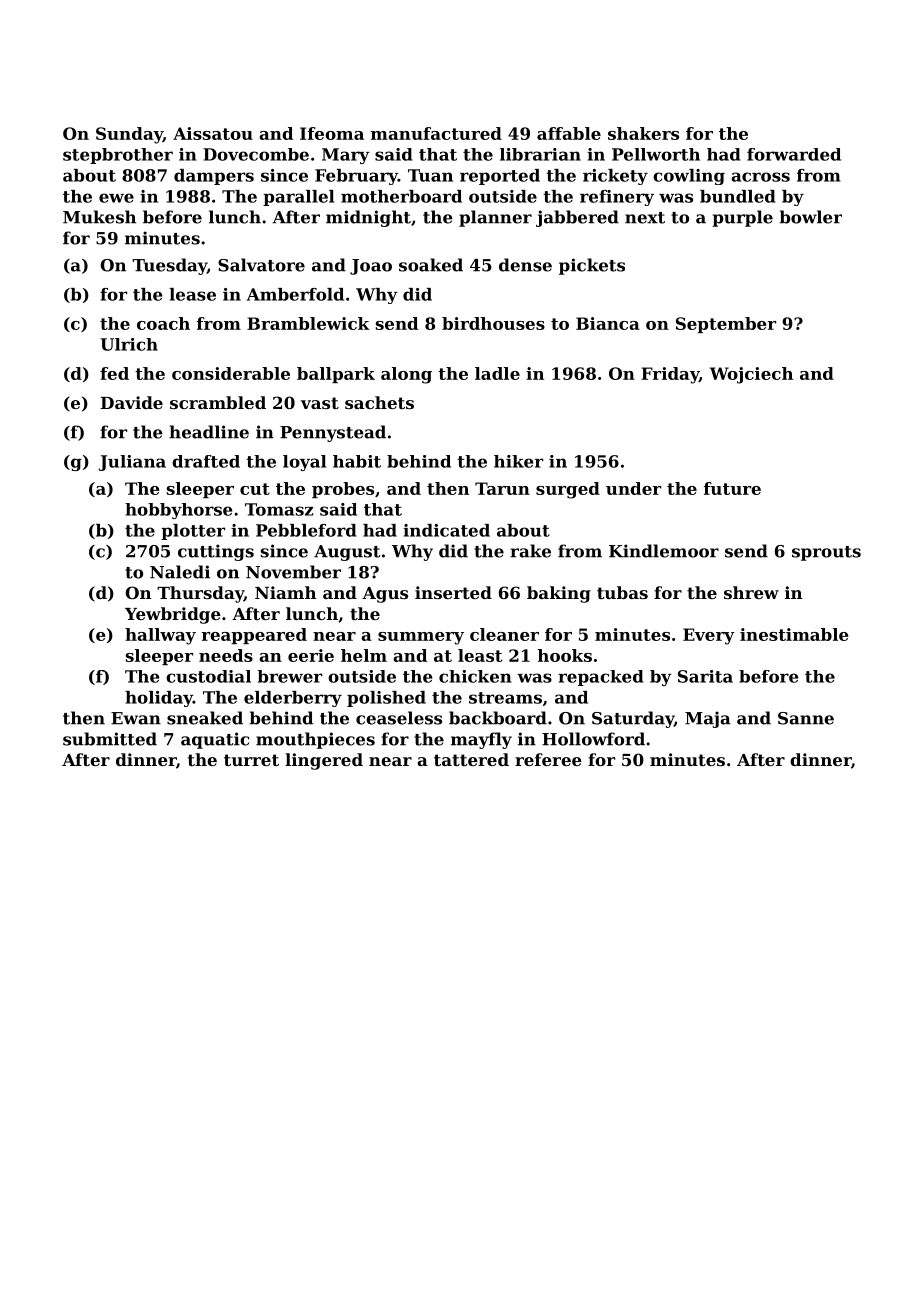 Image resolution: width=924 pixels, height=1308 pixels. Describe the element at coordinates (173, 615) in the screenshot. I see `Yewbridge` at that location.
